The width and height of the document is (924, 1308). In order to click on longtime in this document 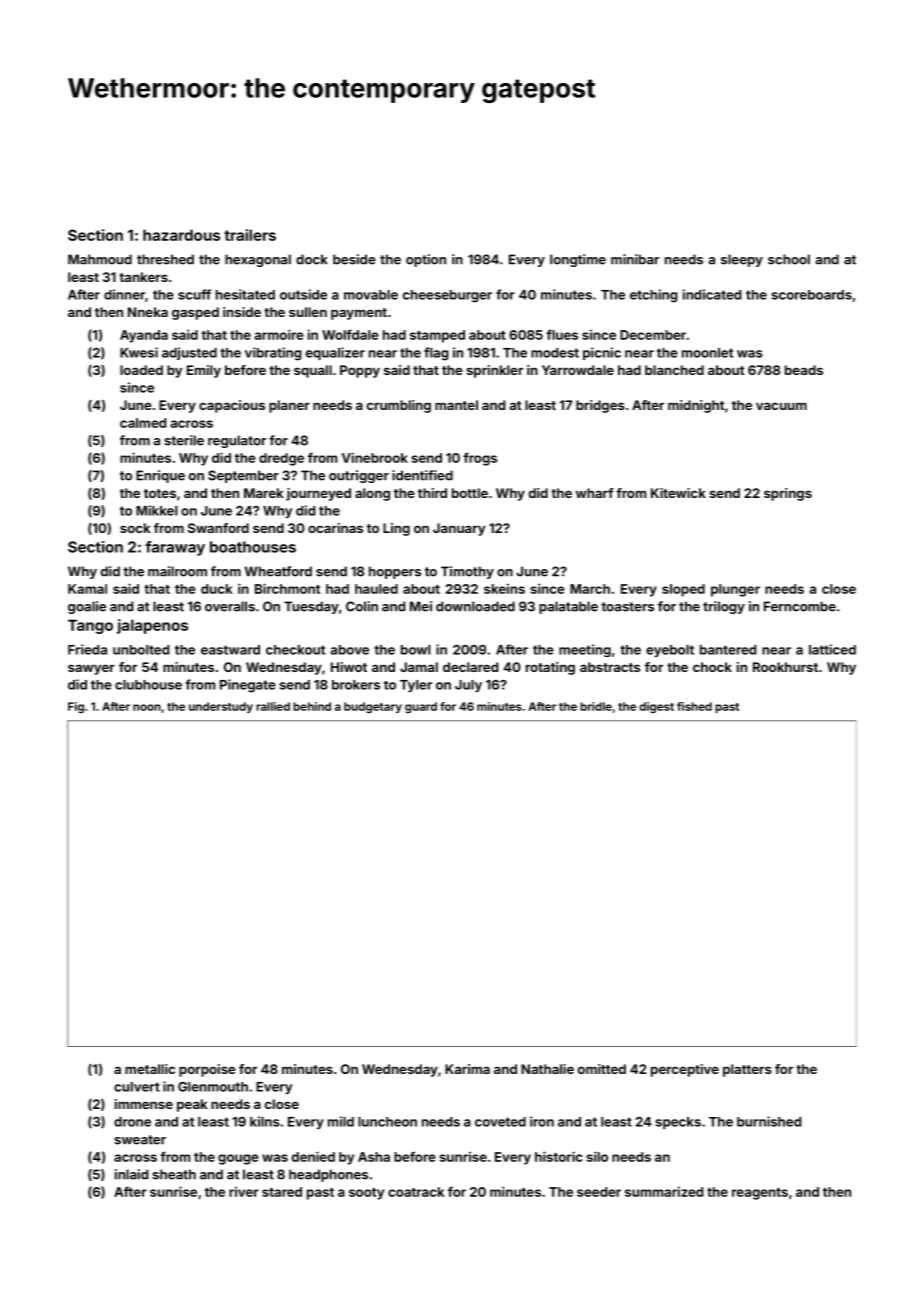, I will do `click(578, 260)`.
